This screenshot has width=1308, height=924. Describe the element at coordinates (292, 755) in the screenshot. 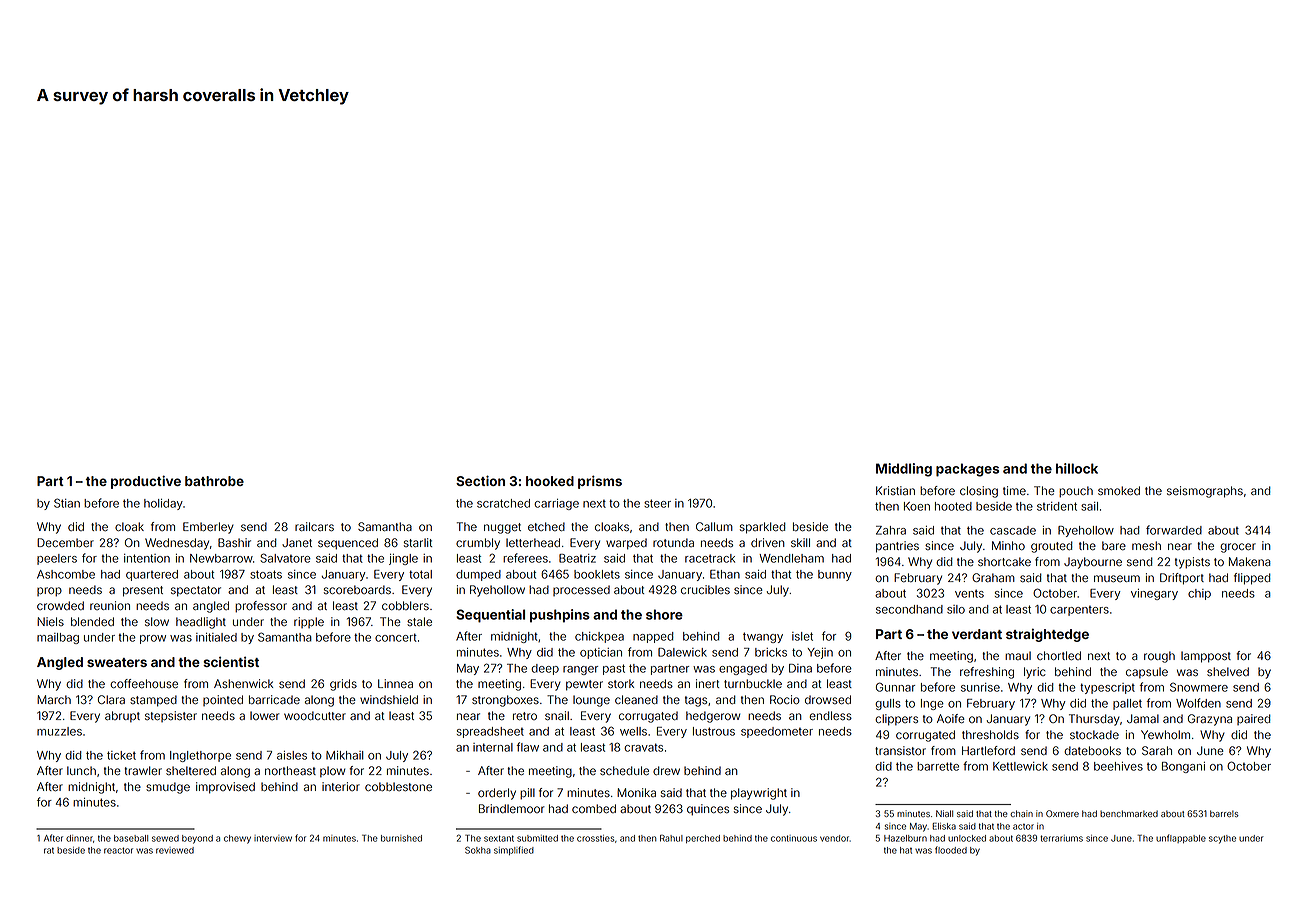

I see `aisles` at that location.
